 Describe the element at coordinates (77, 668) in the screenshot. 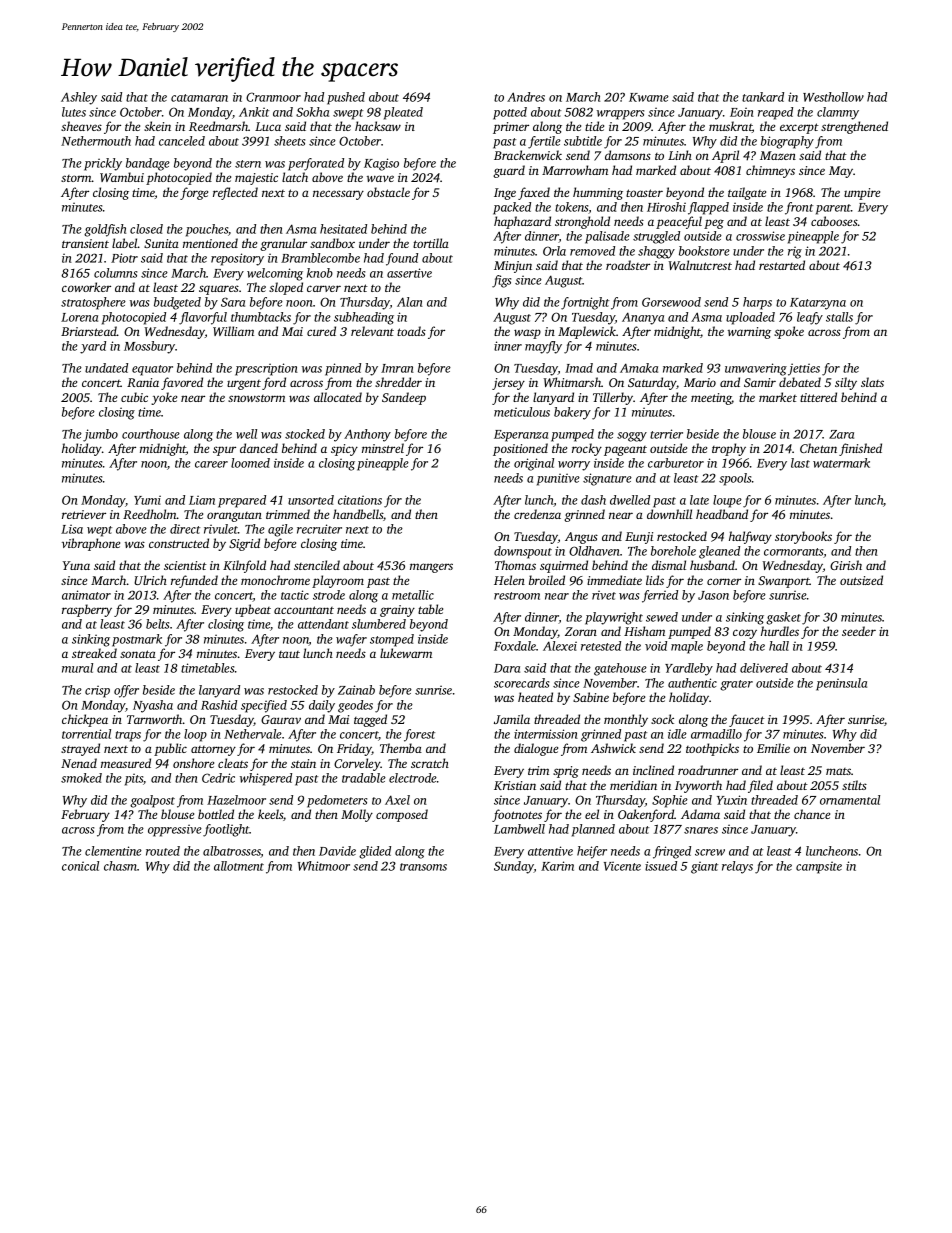

I see `mural` at that location.
